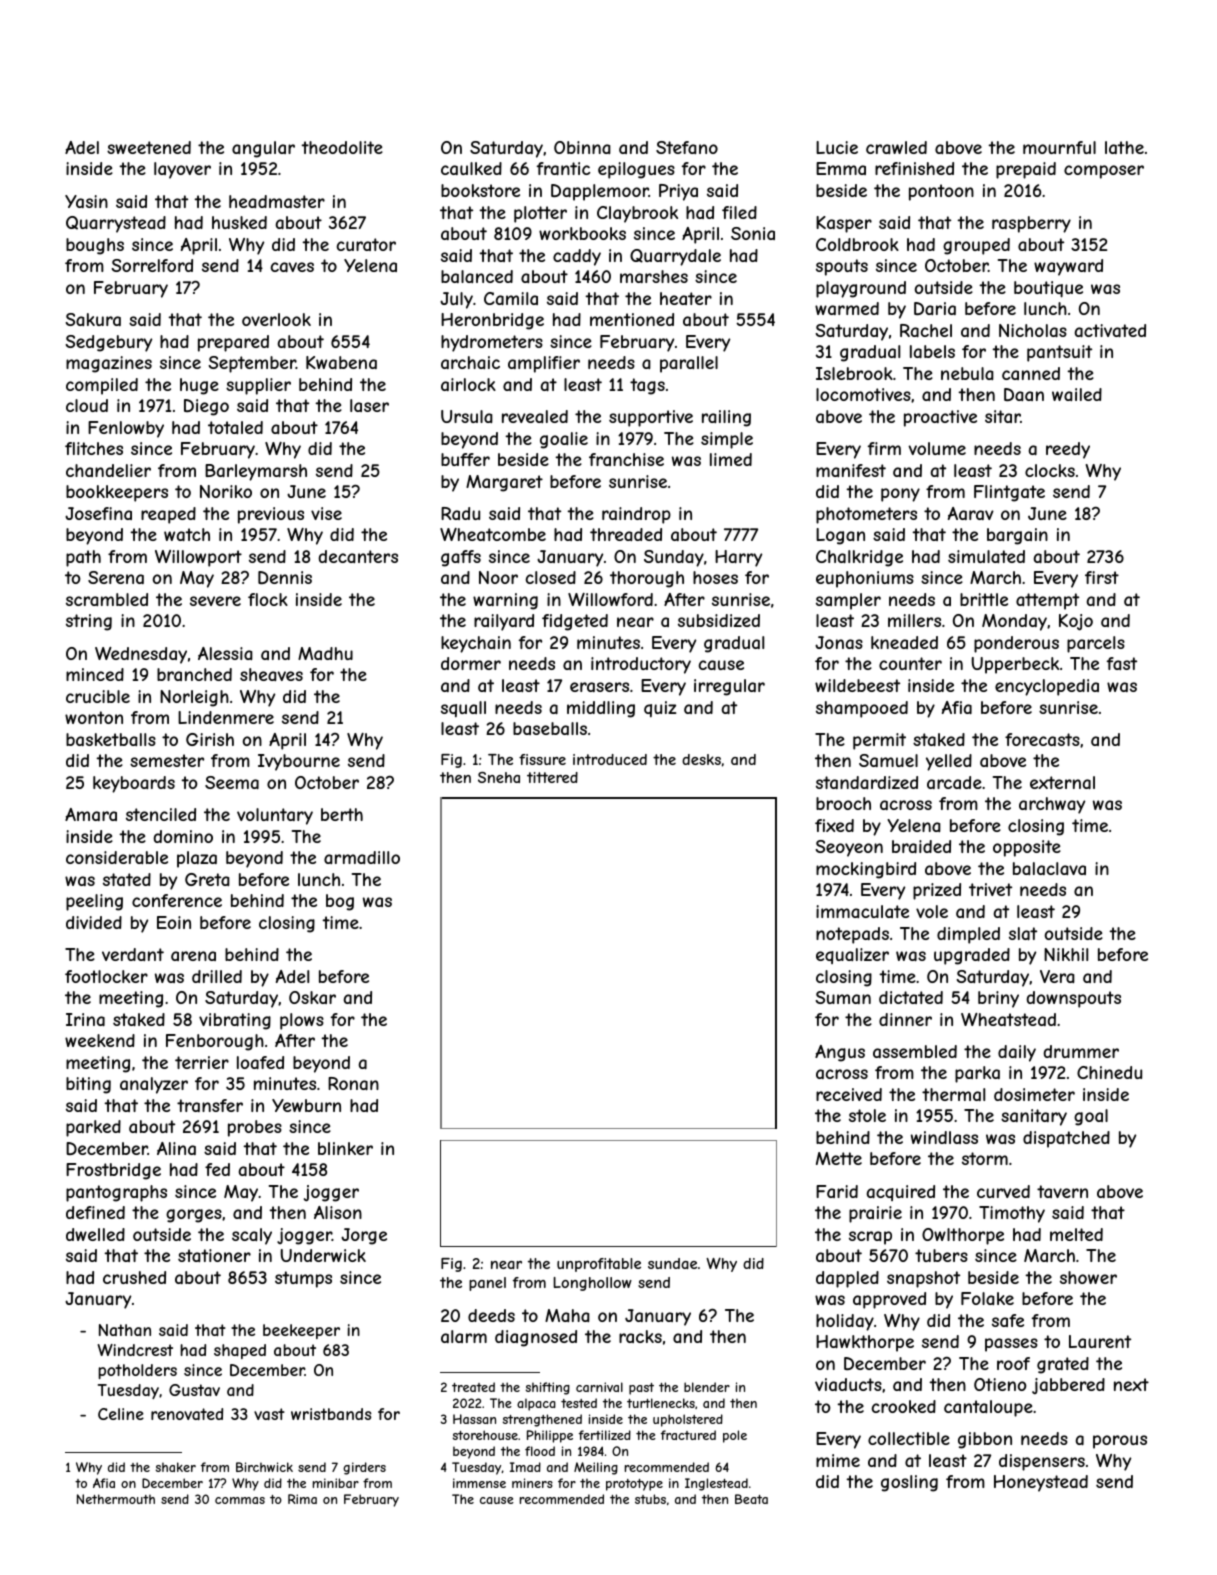  What do you see at coordinates (1011, 1345) in the screenshot?
I see `passes` at bounding box center [1011, 1345].
